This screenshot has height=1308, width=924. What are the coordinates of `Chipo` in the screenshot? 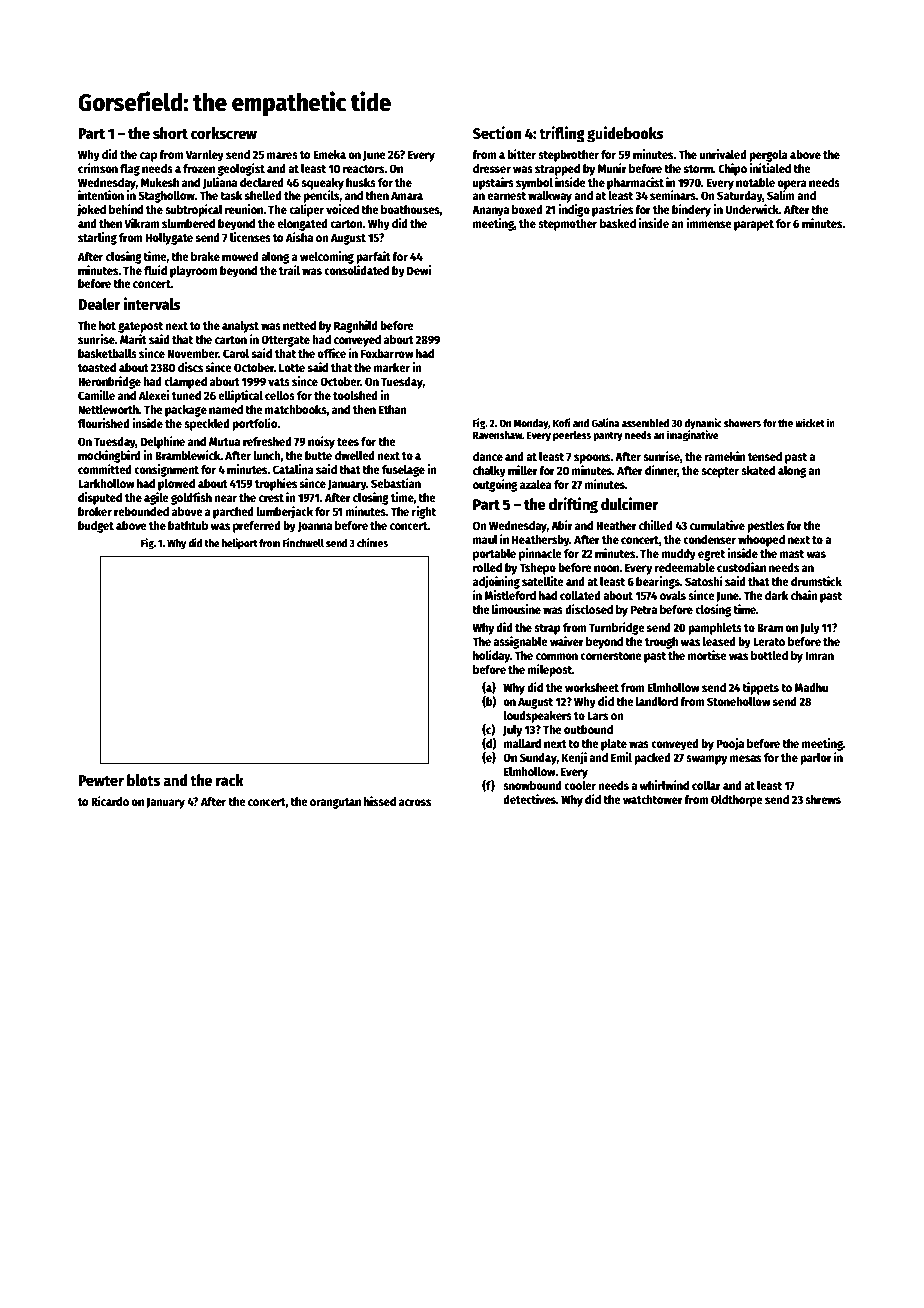 It's located at (732, 169).
